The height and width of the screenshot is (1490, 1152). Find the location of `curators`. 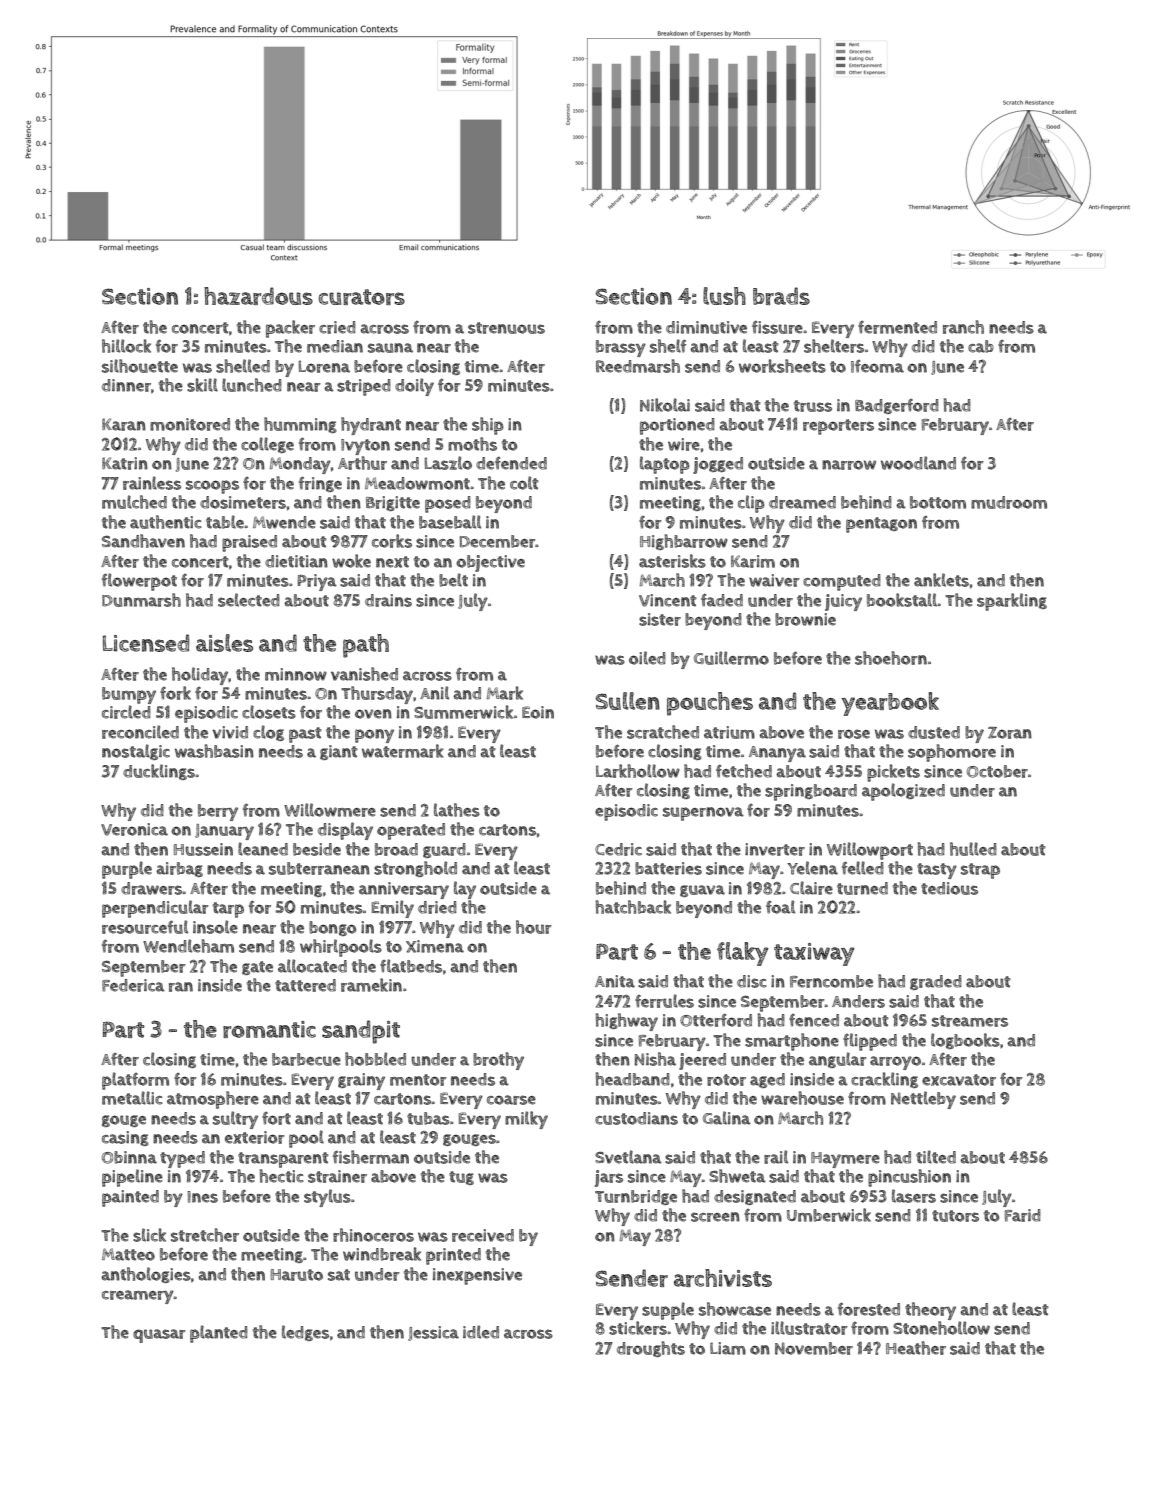

curators is located at coordinates (362, 297).
